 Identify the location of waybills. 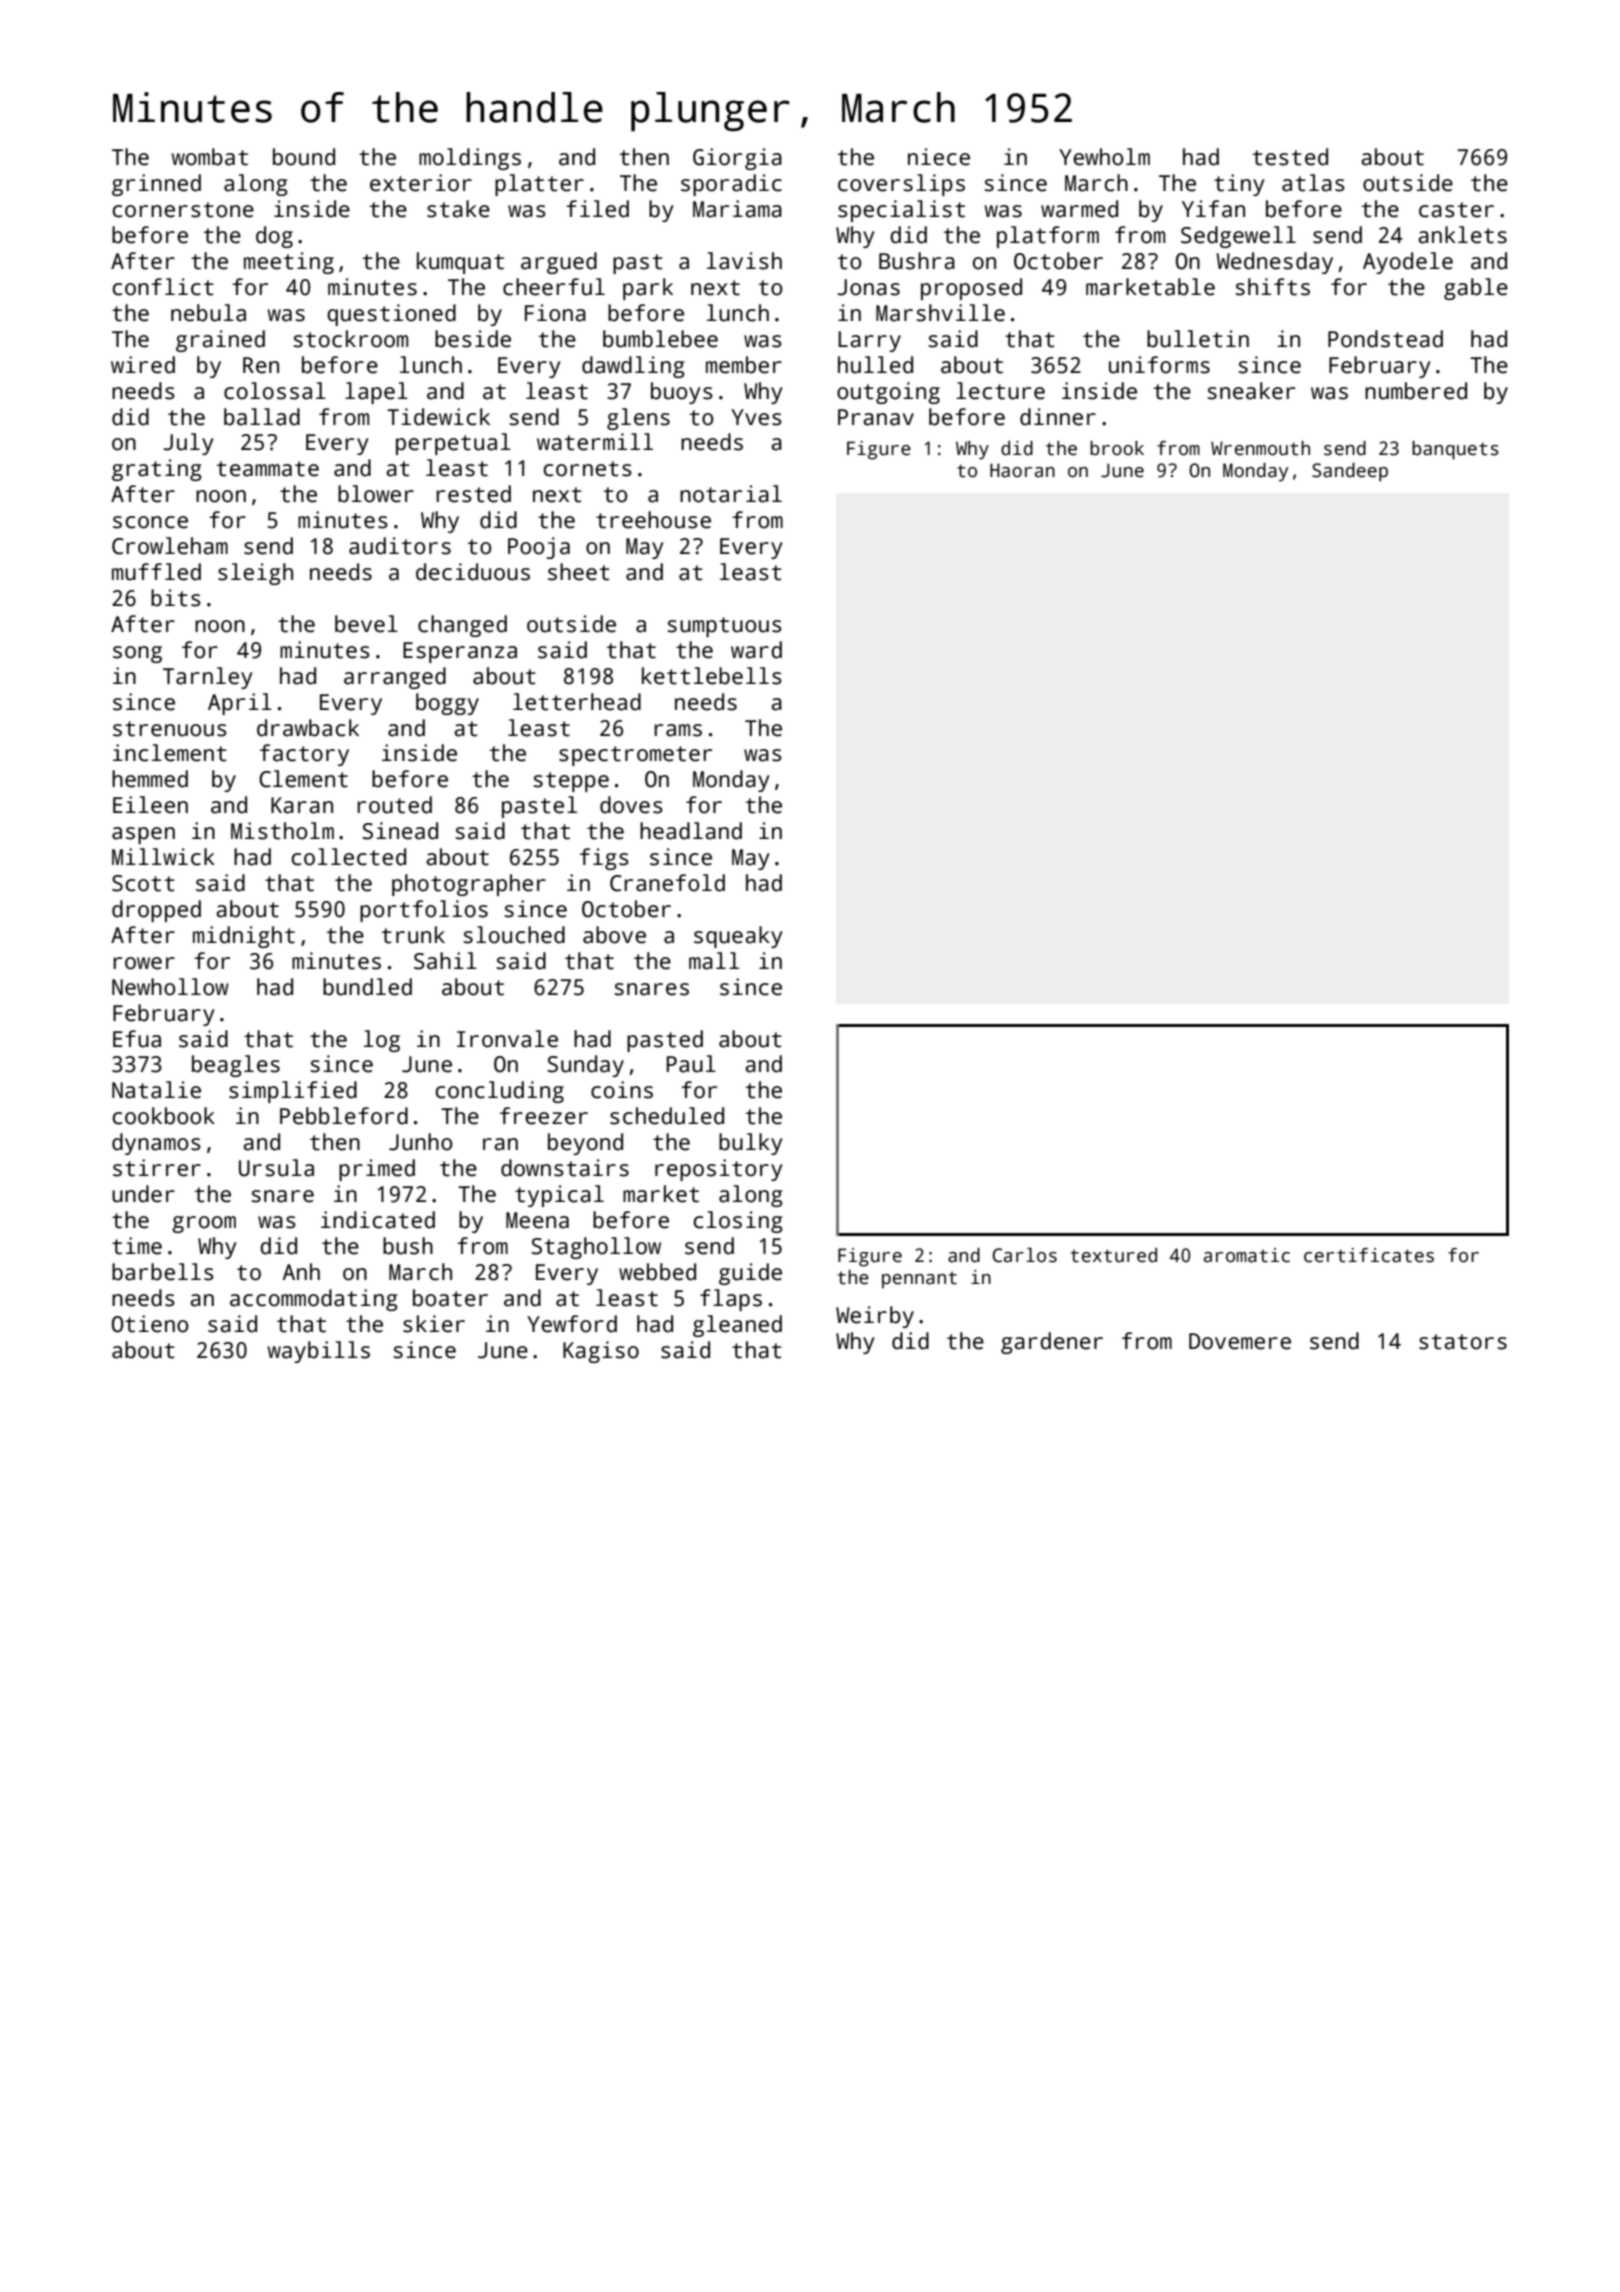
(318, 1352).
